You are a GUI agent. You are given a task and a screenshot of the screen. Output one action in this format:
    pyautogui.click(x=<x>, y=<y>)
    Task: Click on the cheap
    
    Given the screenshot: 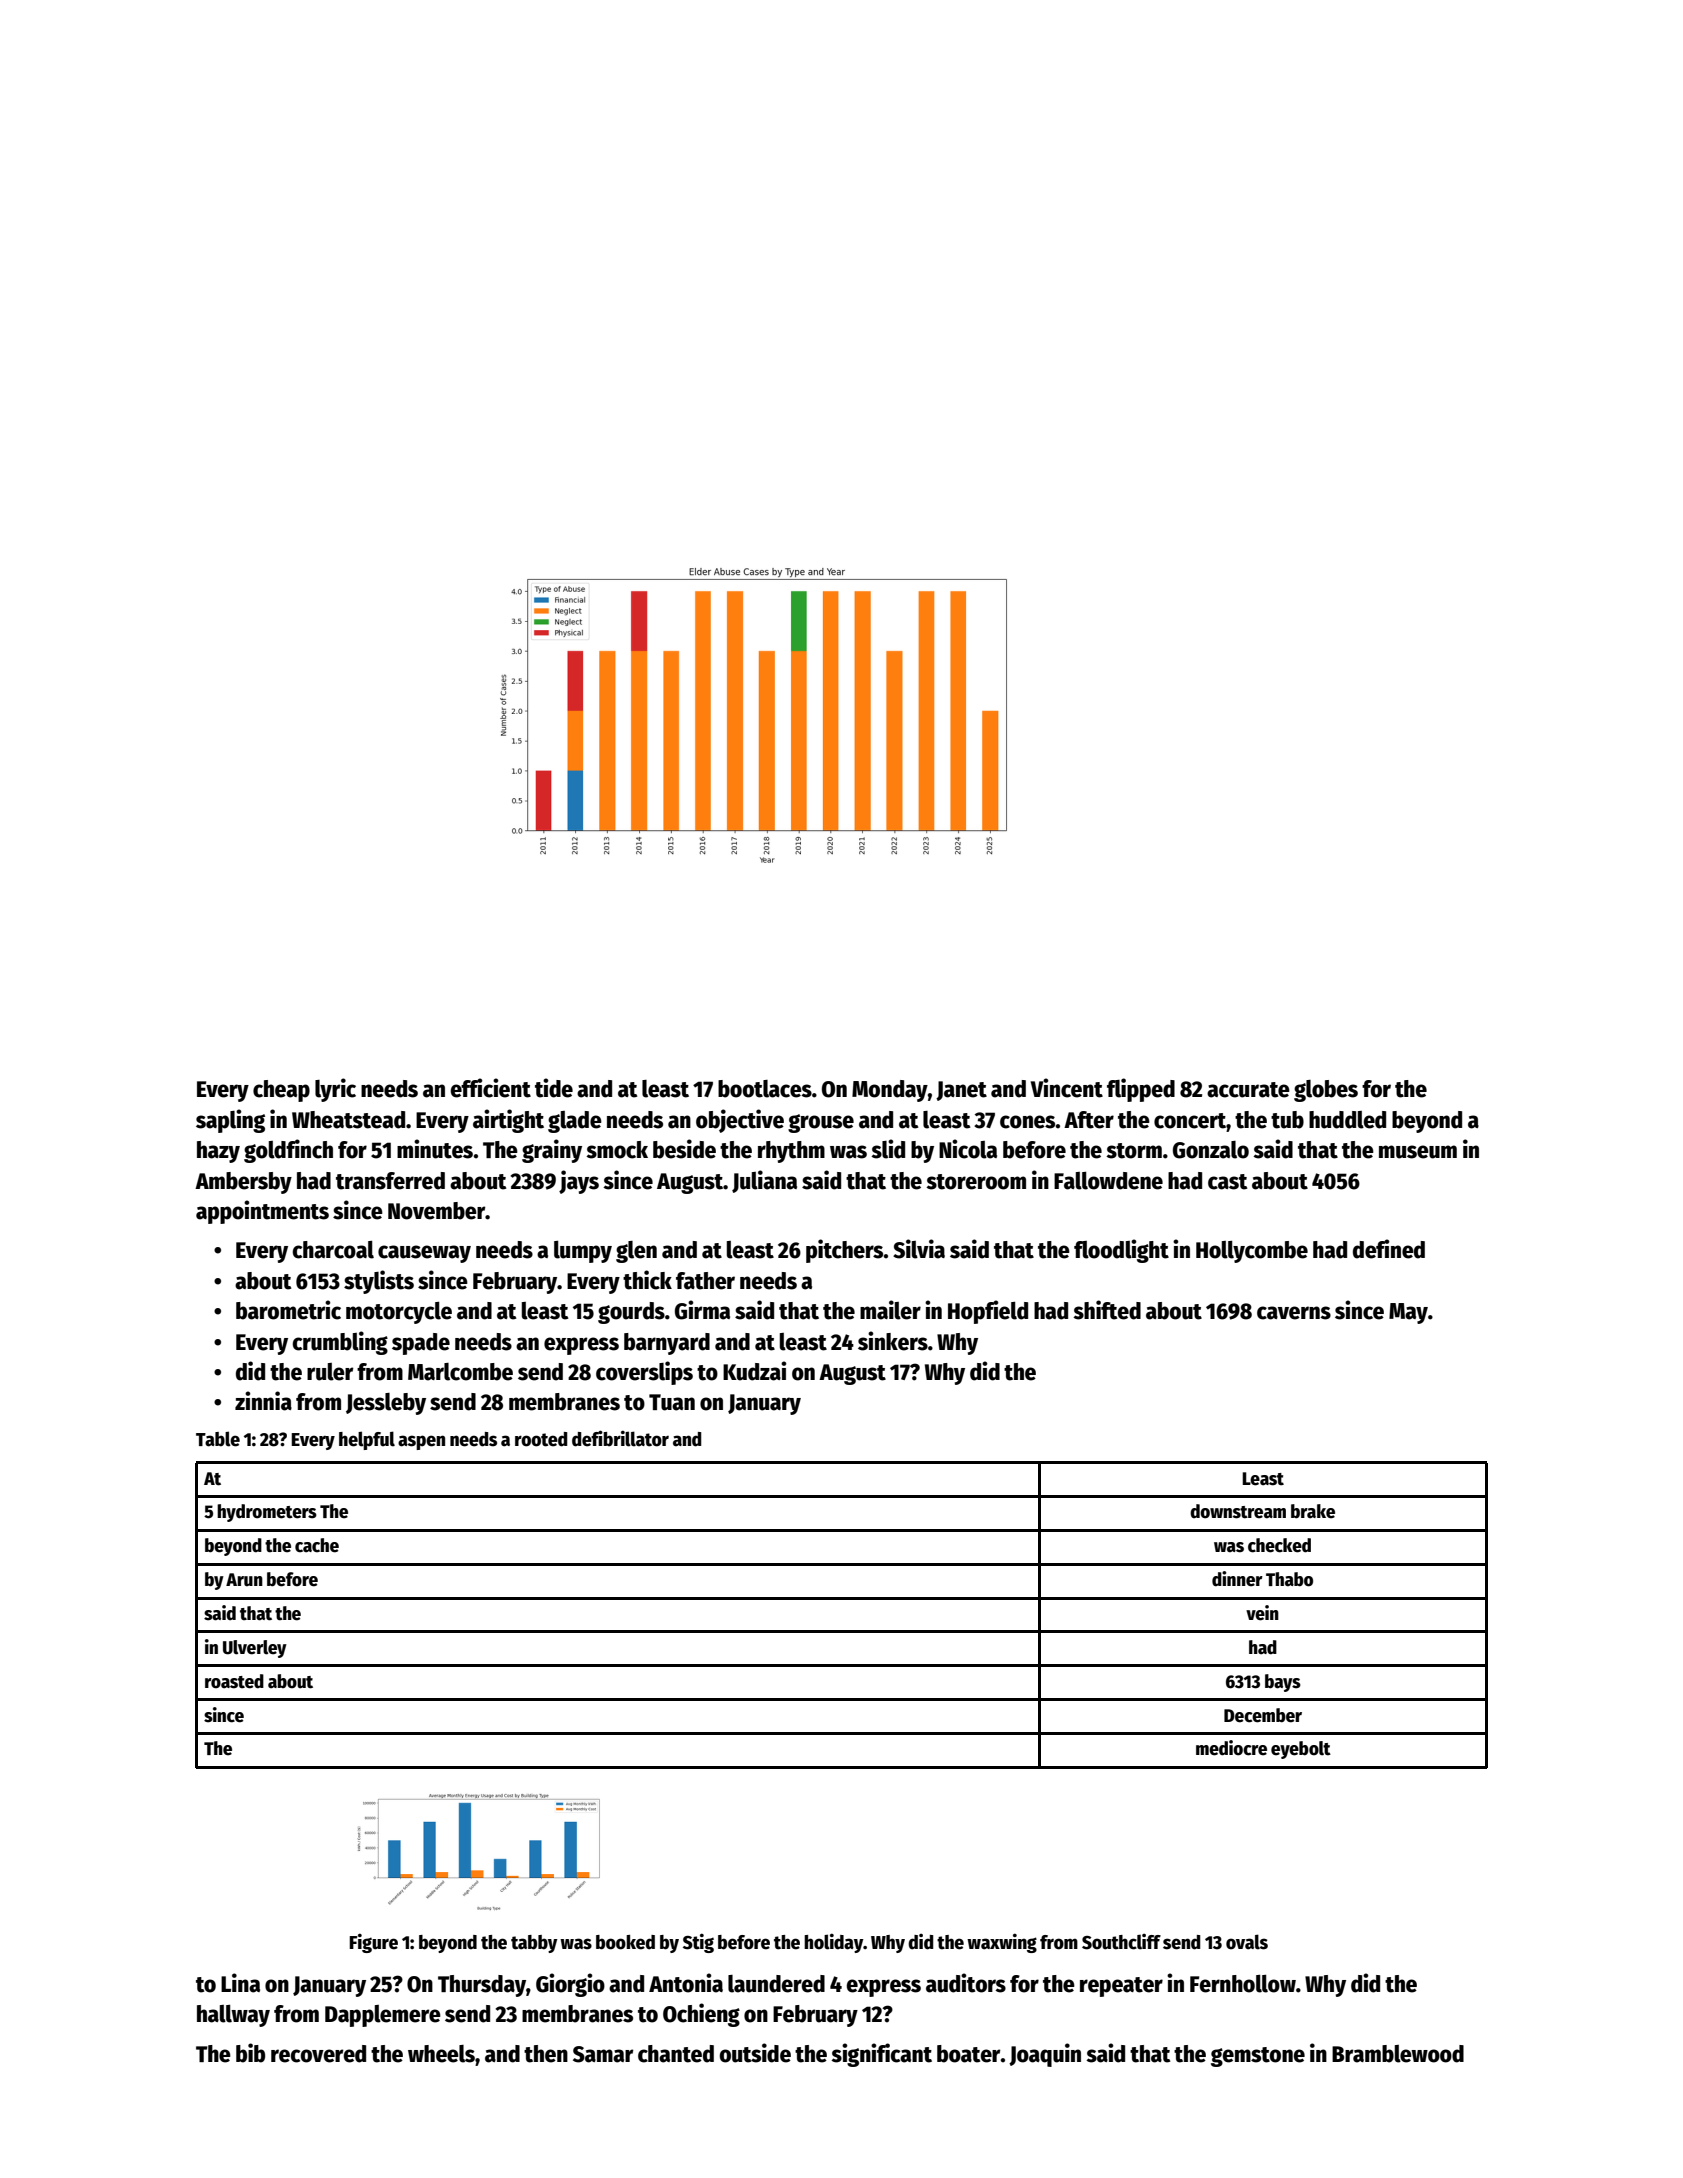 What is the action you would take?
    pyautogui.click(x=281, y=1091)
